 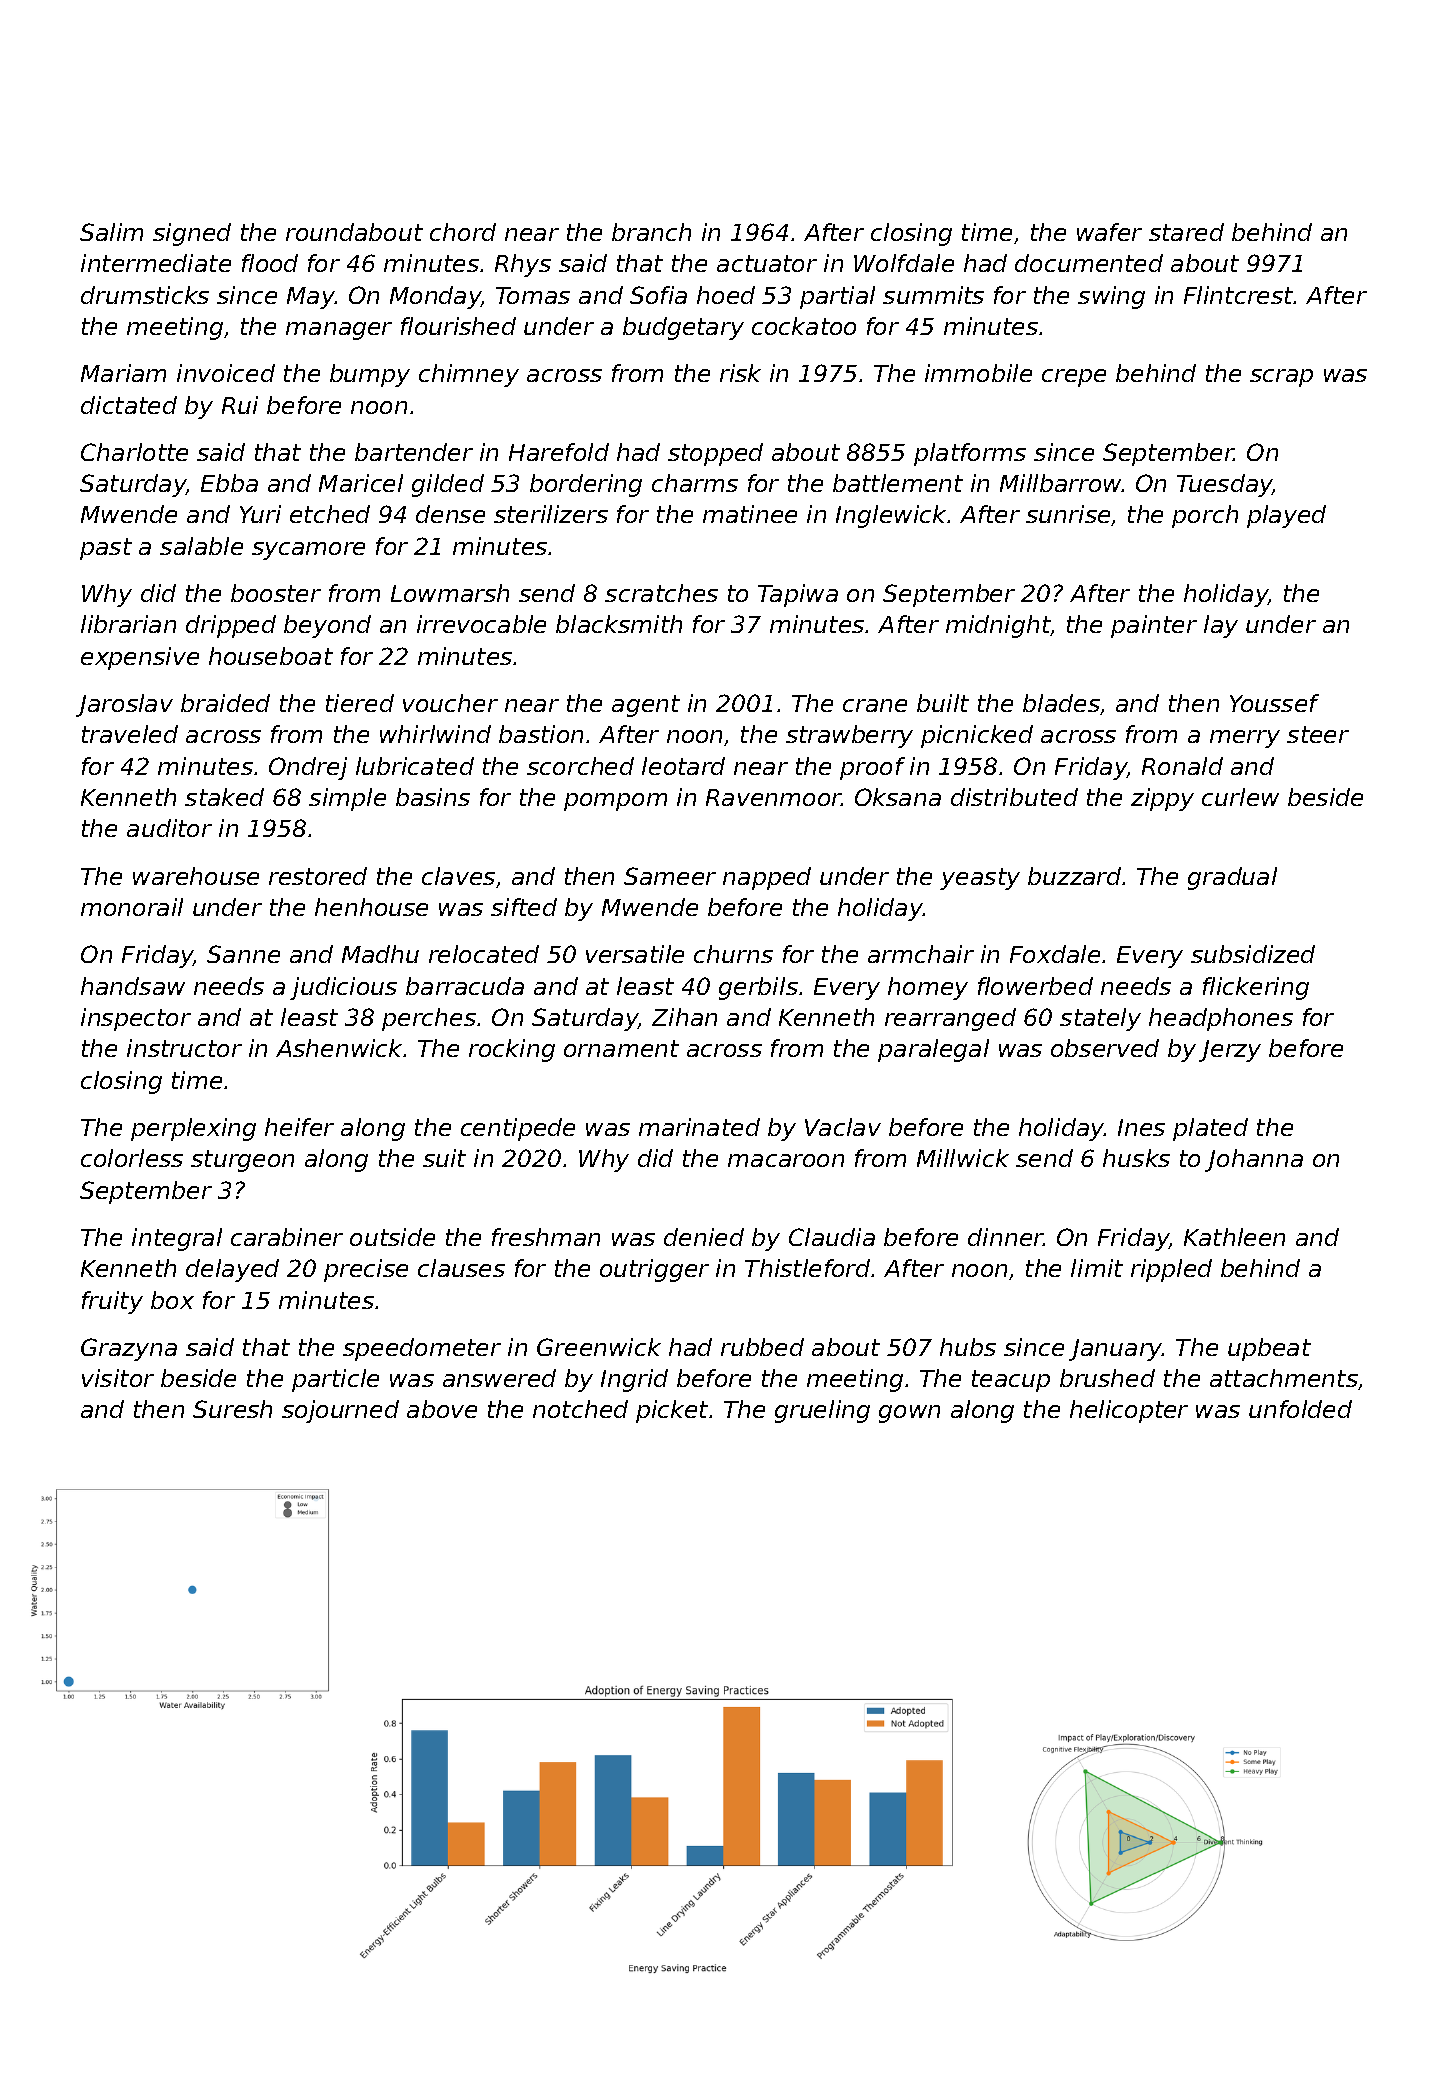 I want to click on monorail, so click(x=132, y=907).
